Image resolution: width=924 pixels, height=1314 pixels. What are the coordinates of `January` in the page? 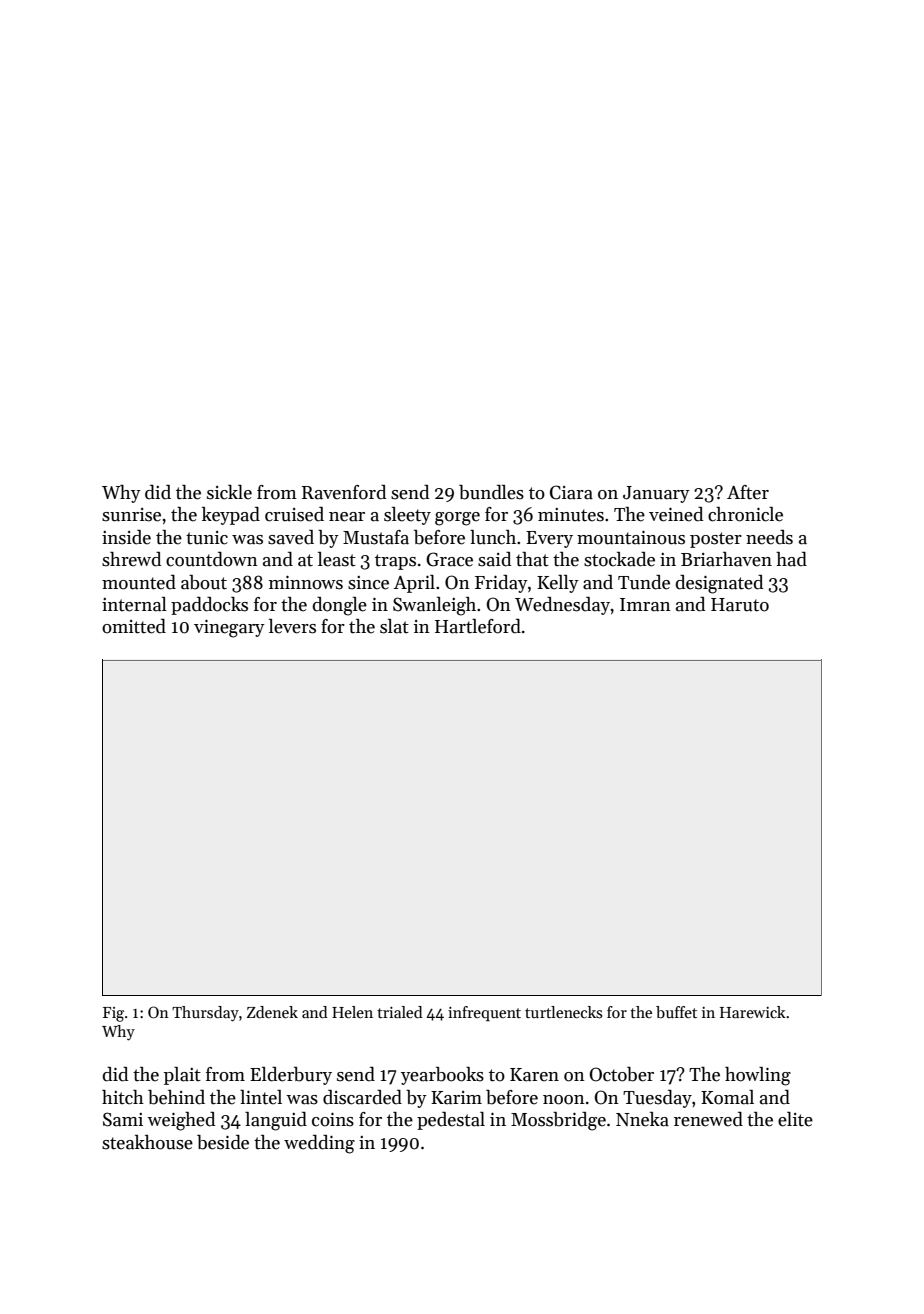 It's located at (656, 494).
